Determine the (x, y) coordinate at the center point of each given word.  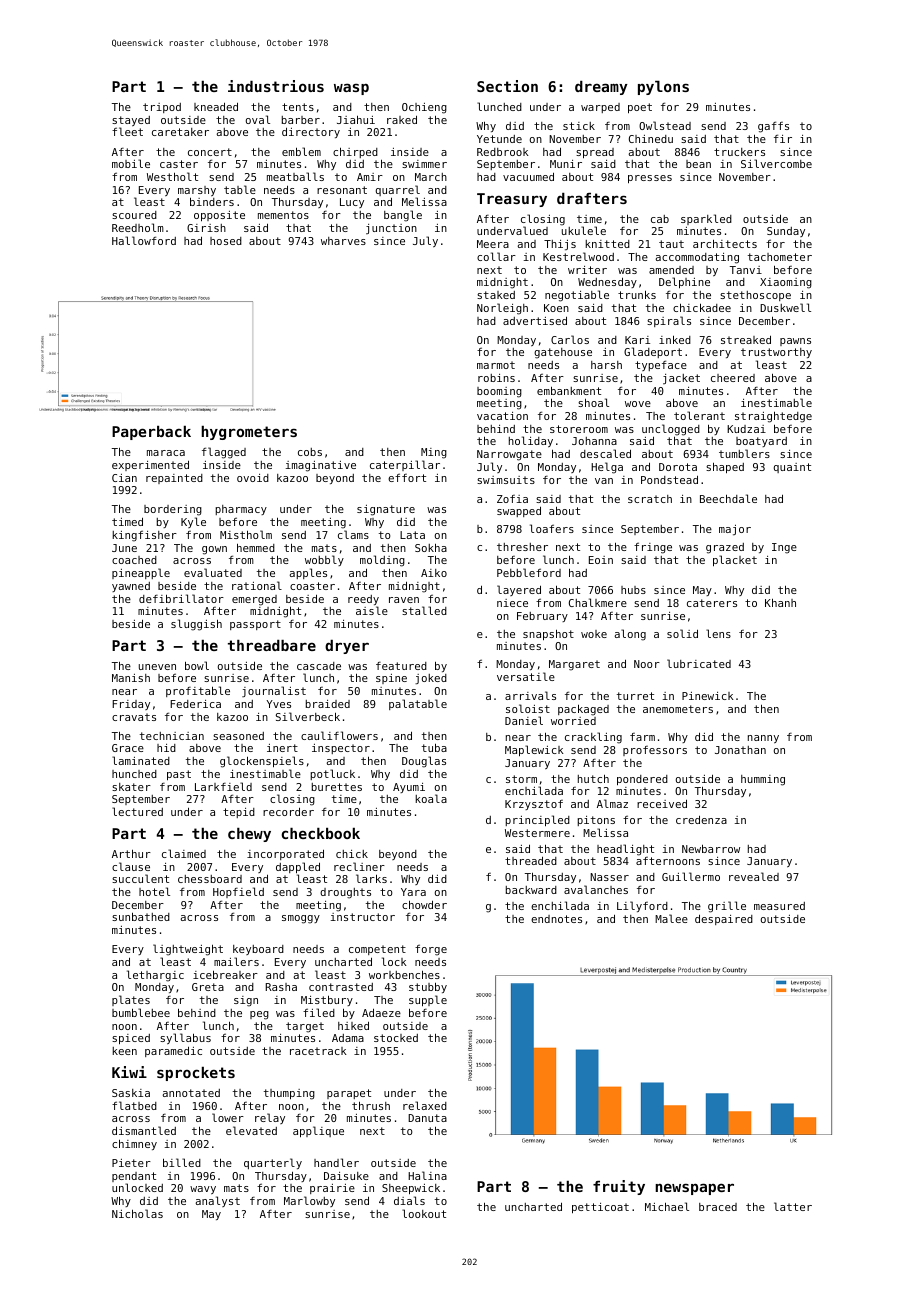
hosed (226, 241)
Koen (556, 308)
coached (134, 560)
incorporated (285, 854)
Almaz (612, 803)
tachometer (780, 257)
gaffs (773, 127)
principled (537, 820)
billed (182, 1162)
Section (507, 86)
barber (301, 120)
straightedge (773, 417)
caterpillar (405, 465)
